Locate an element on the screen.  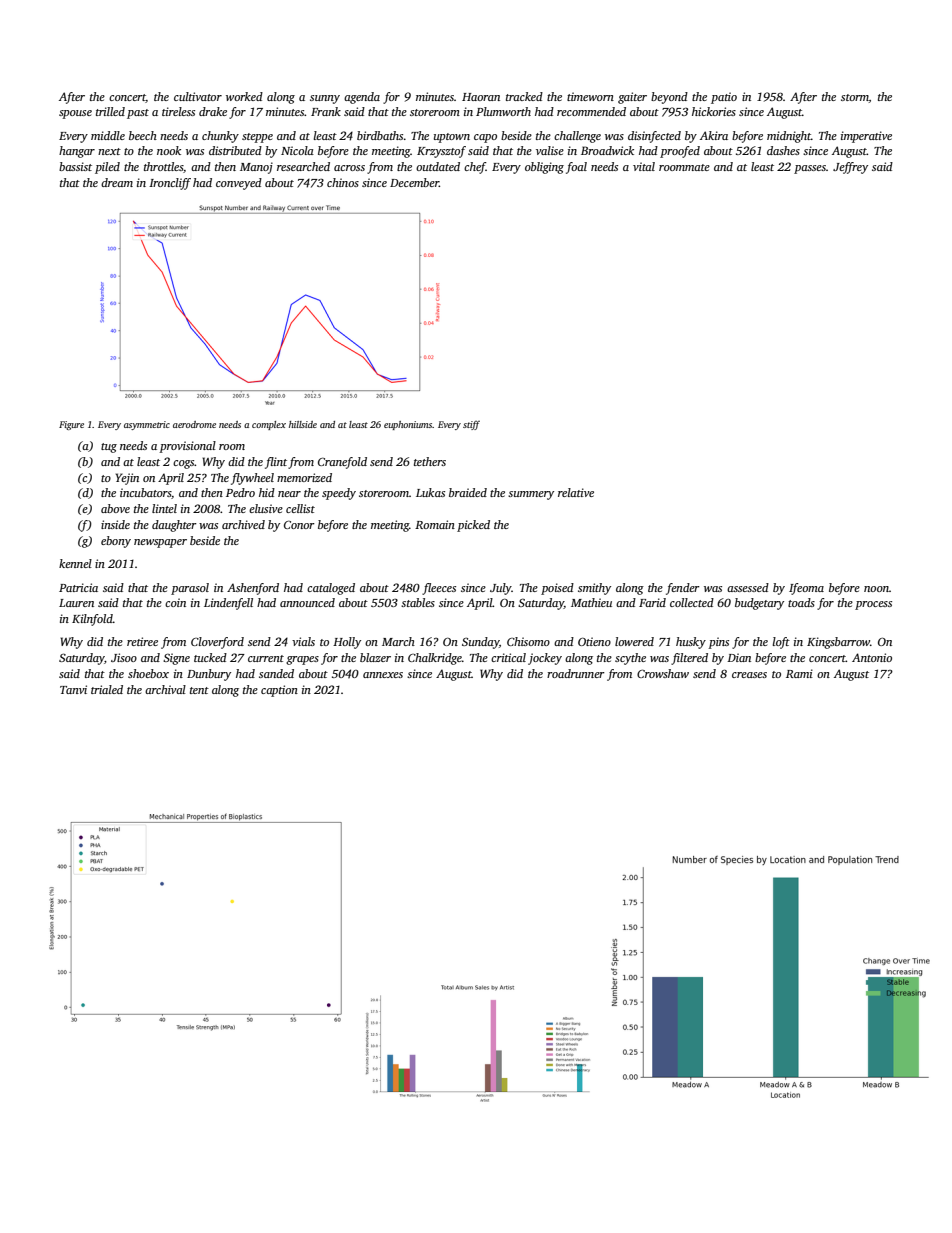
chinos is located at coordinates (343, 182).
